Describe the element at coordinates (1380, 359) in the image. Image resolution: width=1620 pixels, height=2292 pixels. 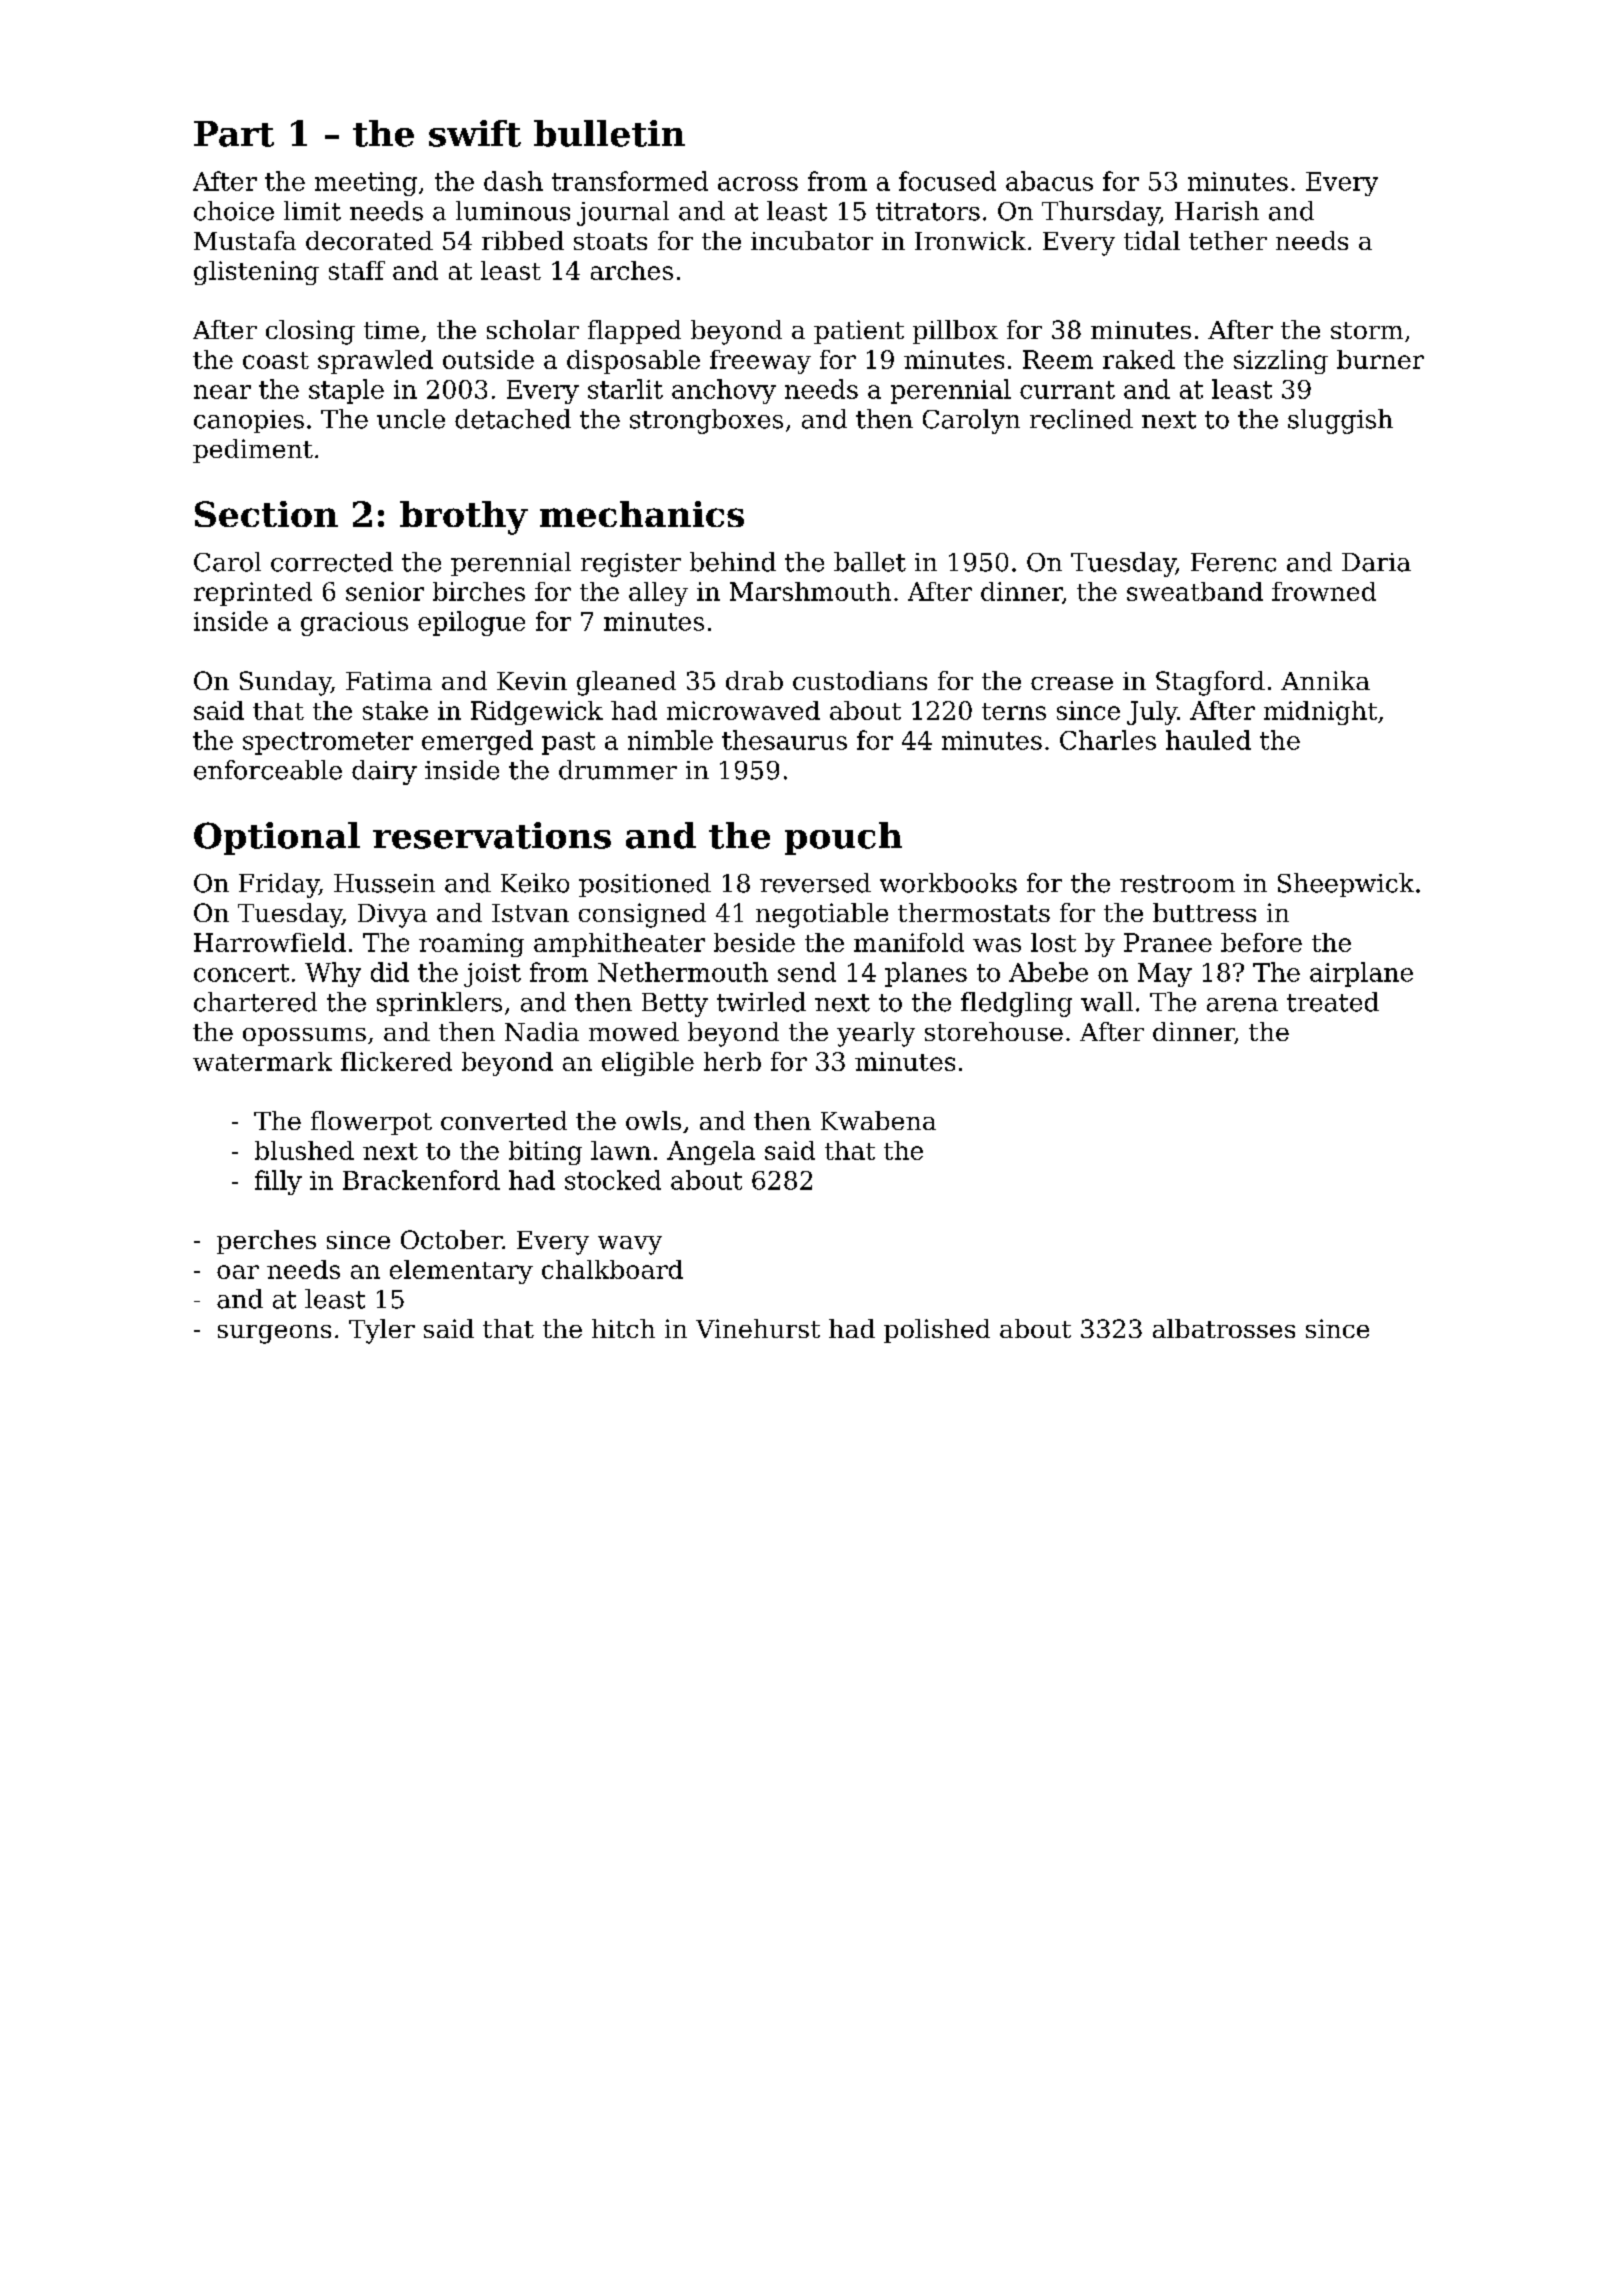
I see `burner` at that location.
